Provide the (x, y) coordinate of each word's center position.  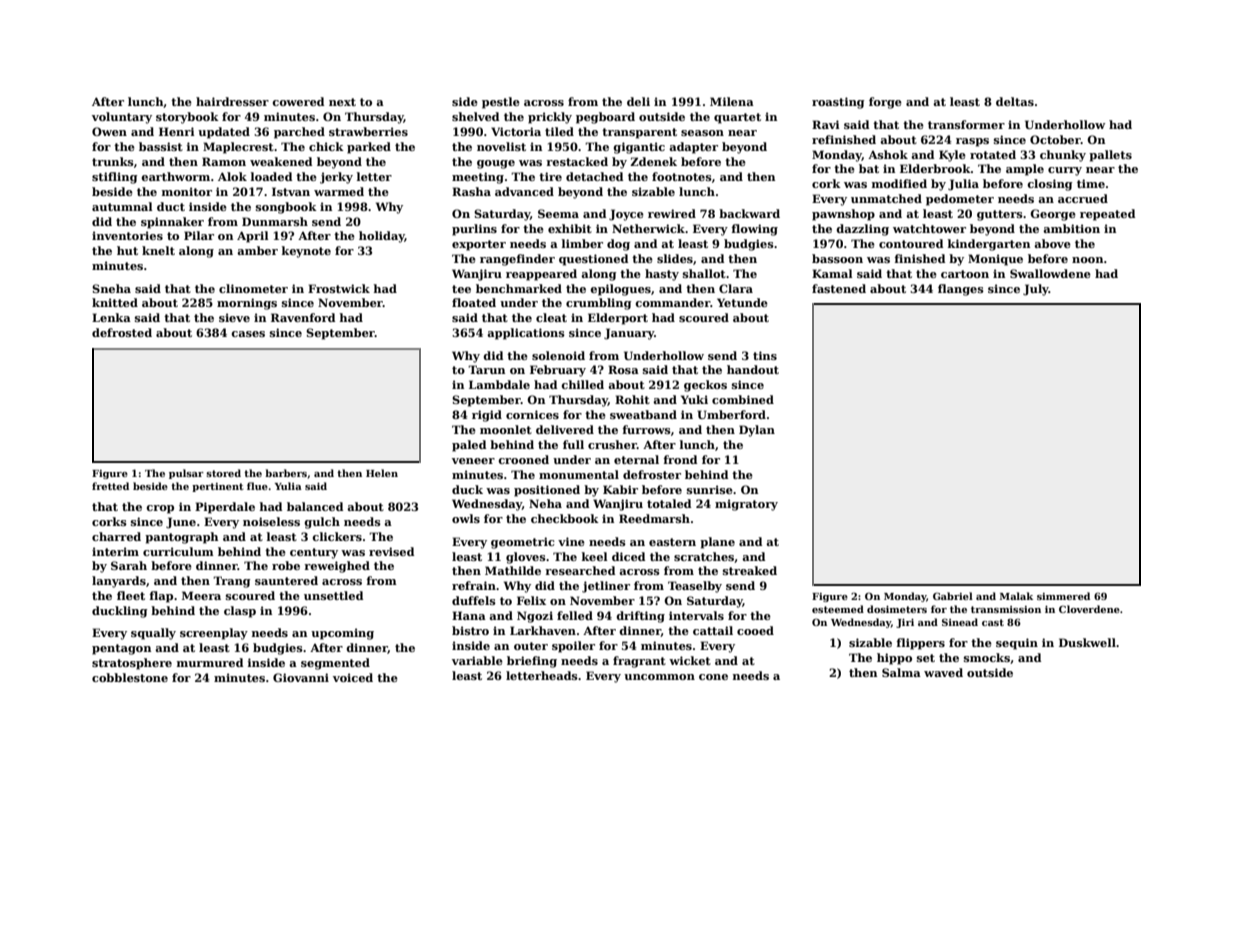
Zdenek (653, 161)
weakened (281, 161)
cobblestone (130, 677)
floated (474, 302)
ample (1025, 170)
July (1036, 290)
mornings (247, 304)
